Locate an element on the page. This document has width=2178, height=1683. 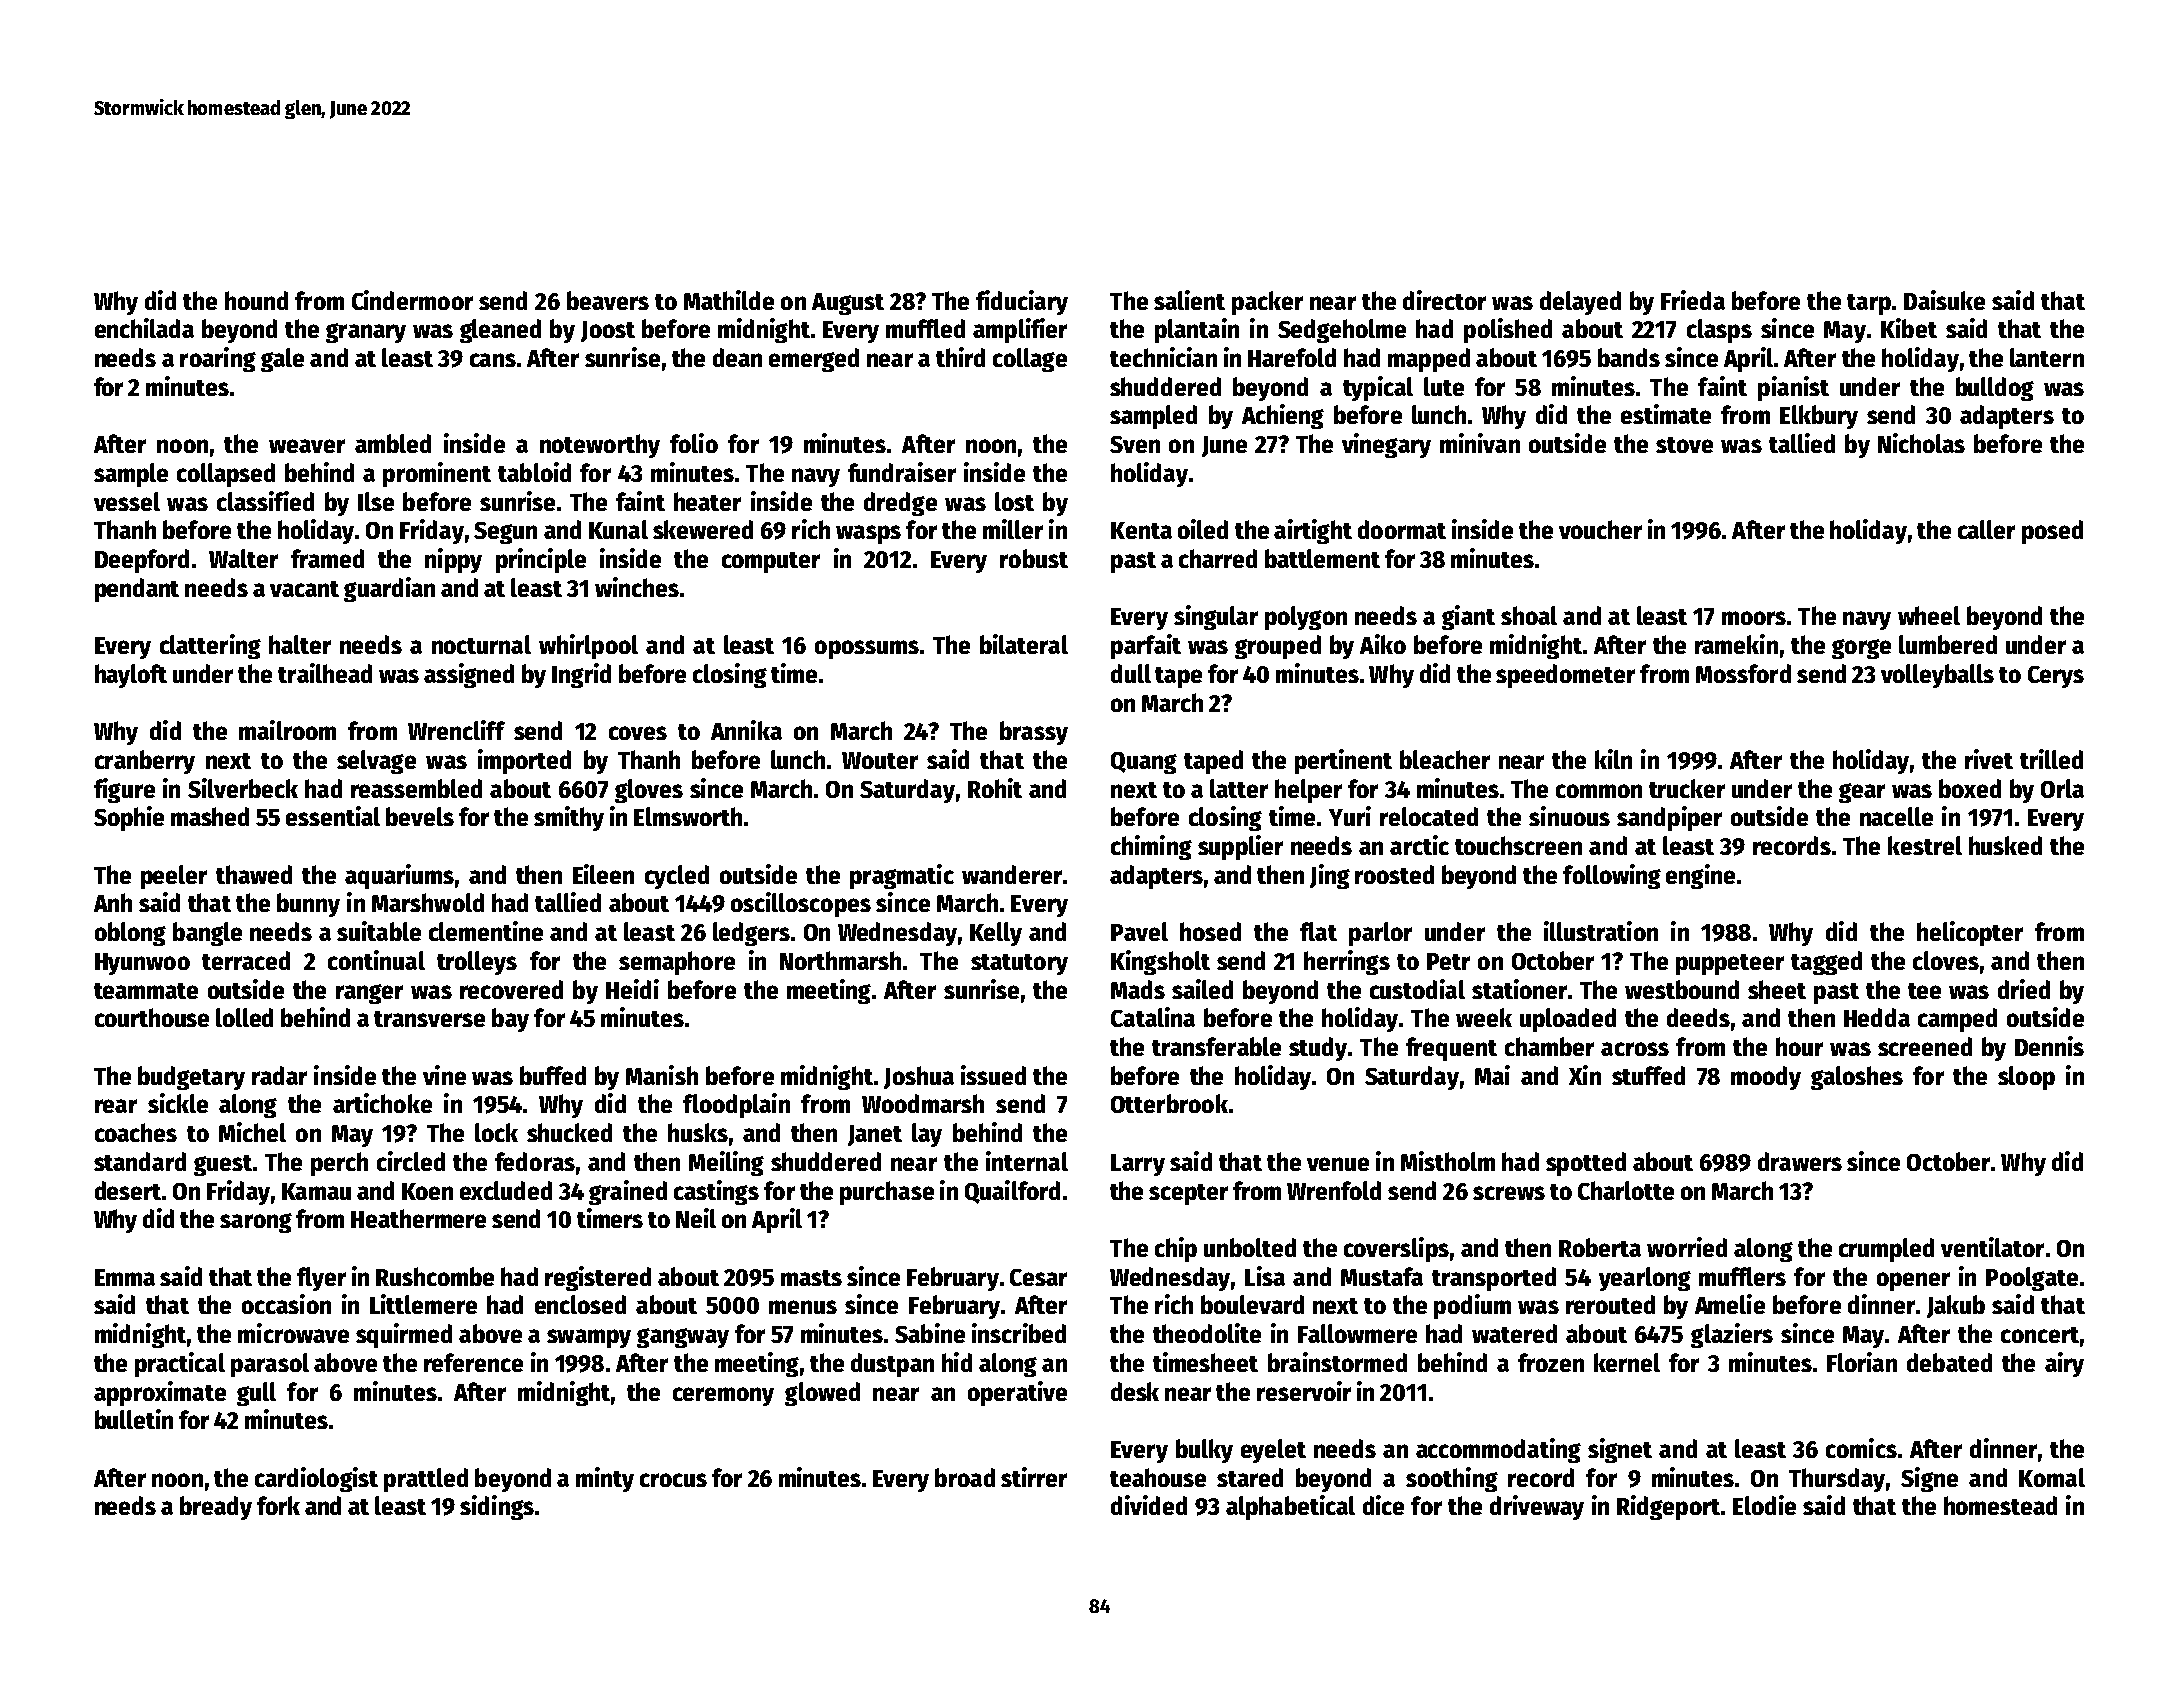
westbound is located at coordinates (1682, 989).
